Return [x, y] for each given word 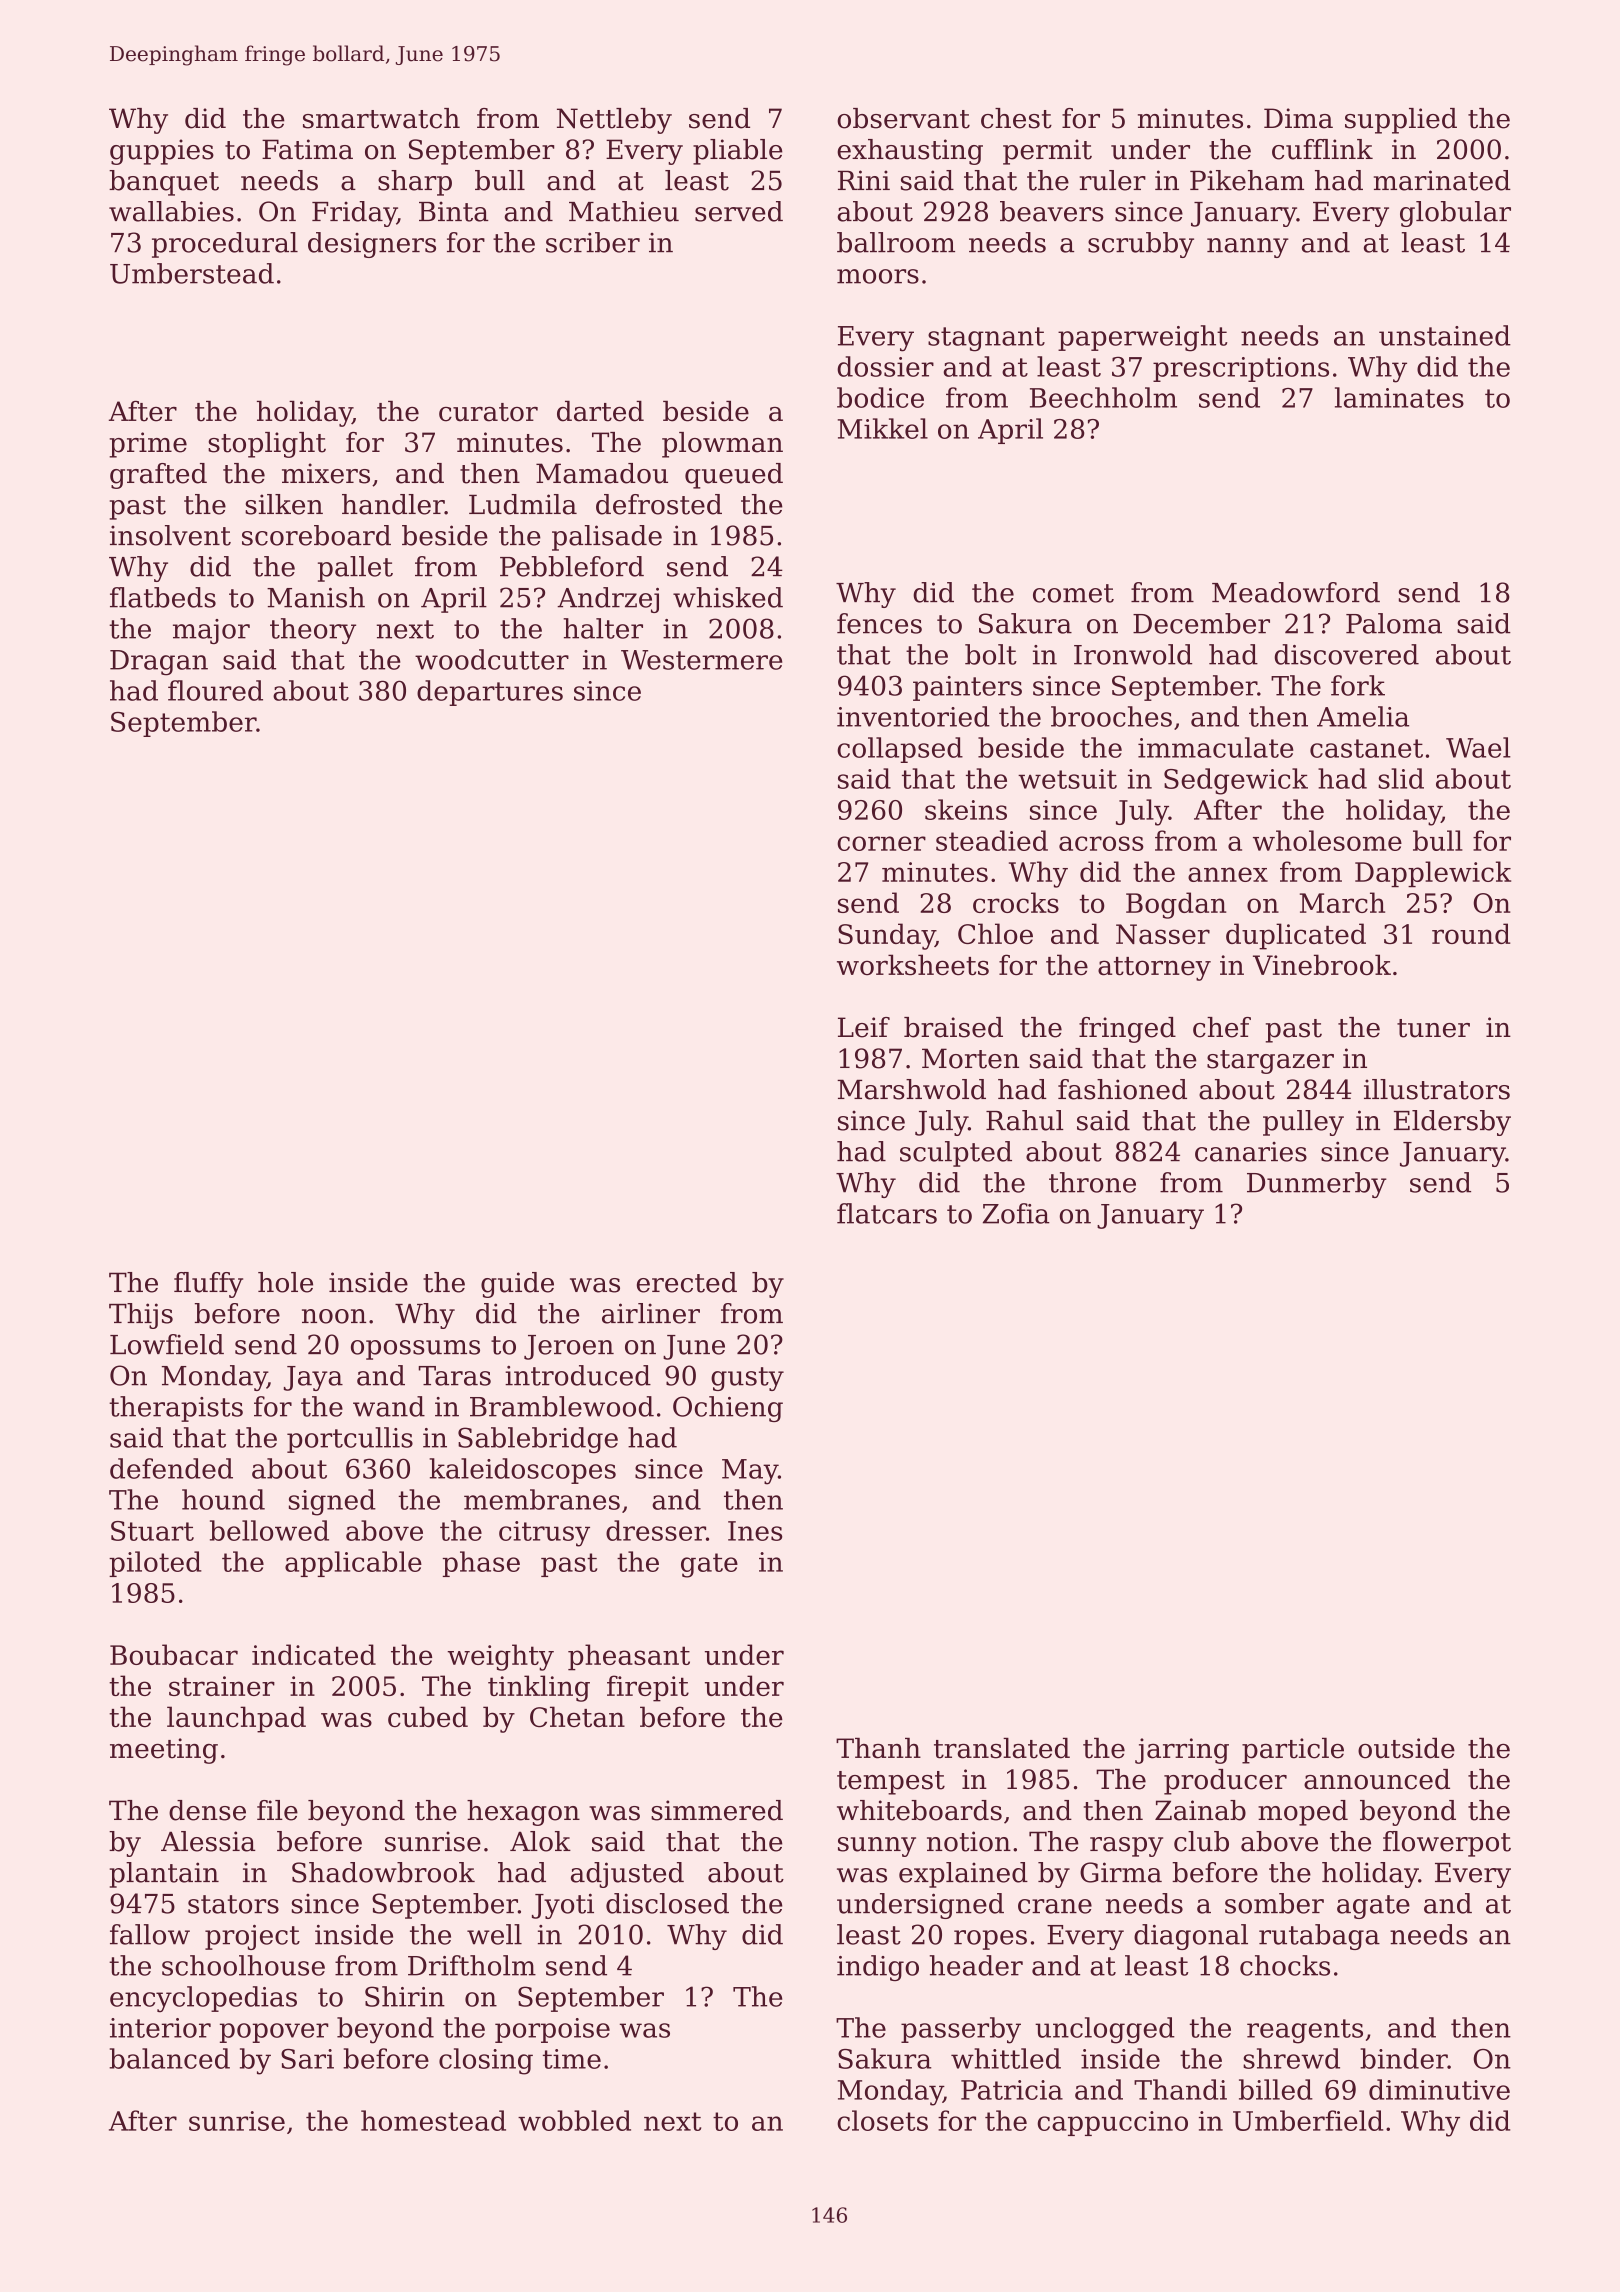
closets [882, 2120]
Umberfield [1308, 2120]
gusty [747, 1379]
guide [517, 1285]
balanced [169, 2058]
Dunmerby [1317, 1185]
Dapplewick [1433, 874]
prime [148, 445]
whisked [728, 597]
